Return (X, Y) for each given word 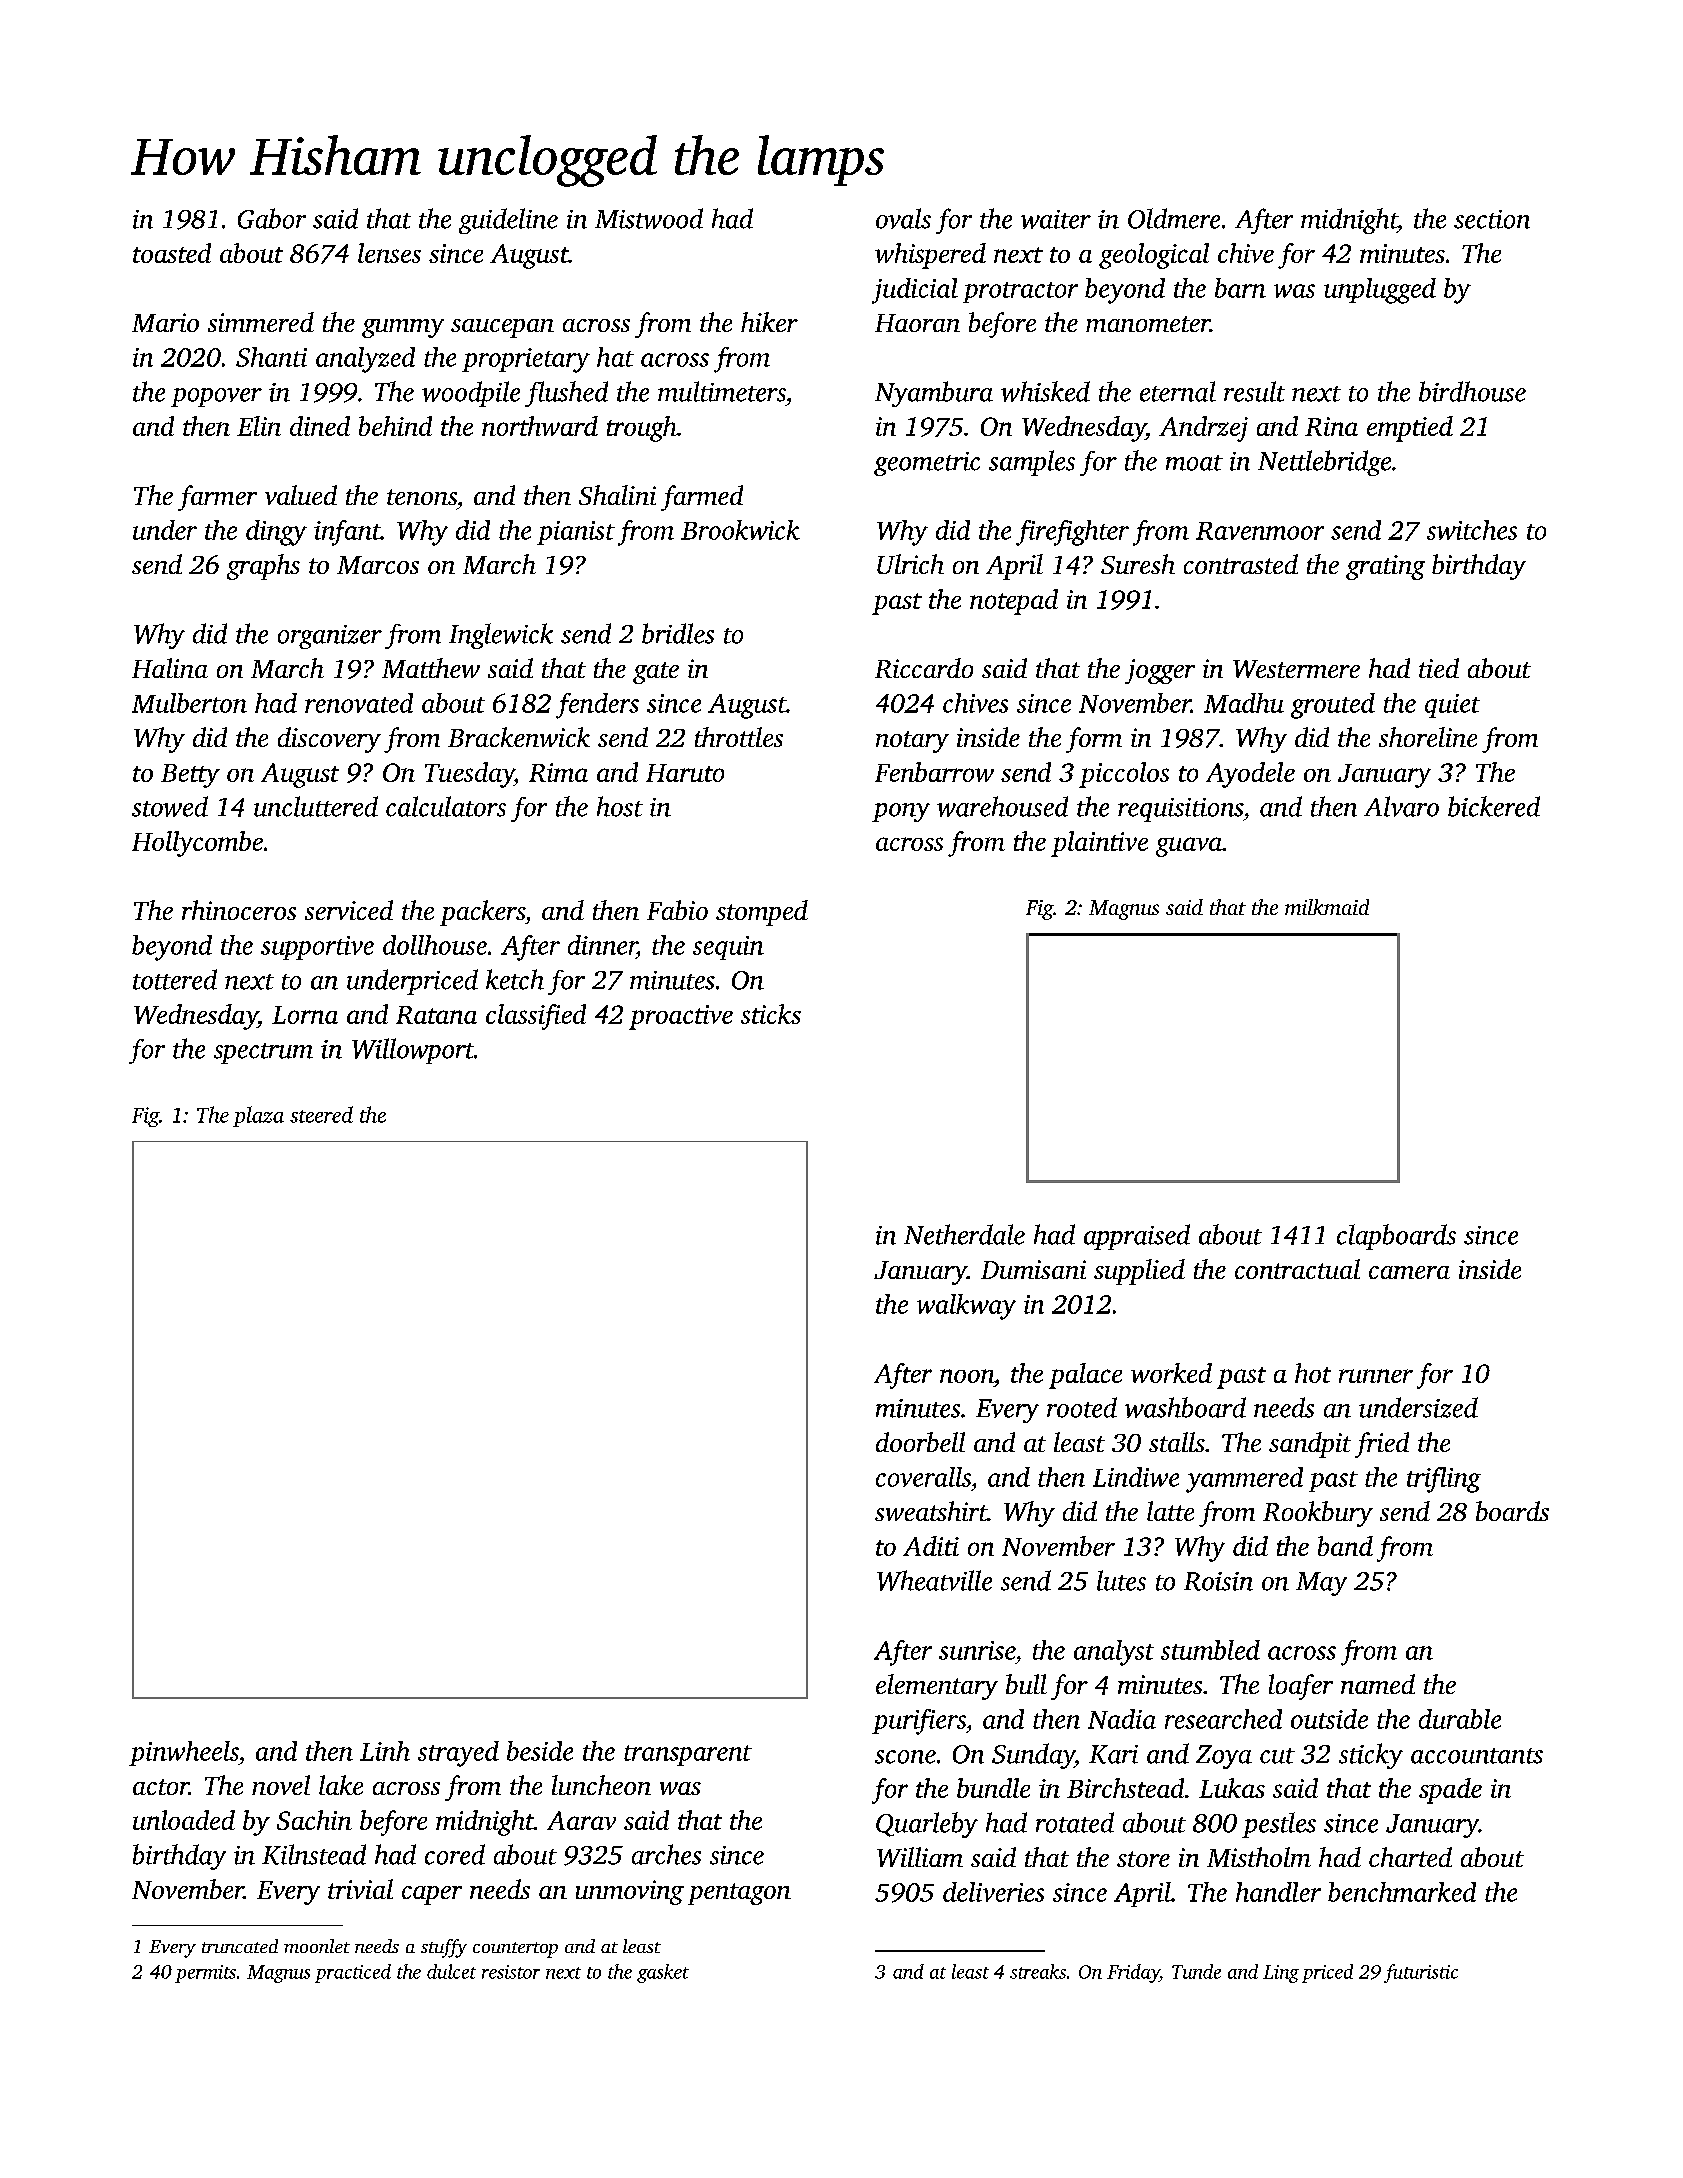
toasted (172, 253)
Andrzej (1203, 429)
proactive (681, 1017)
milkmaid (1327, 907)
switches (1472, 530)
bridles (678, 633)
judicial (915, 291)
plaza (258, 1116)
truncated (240, 1946)
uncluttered (316, 806)
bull (1026, 1684)
